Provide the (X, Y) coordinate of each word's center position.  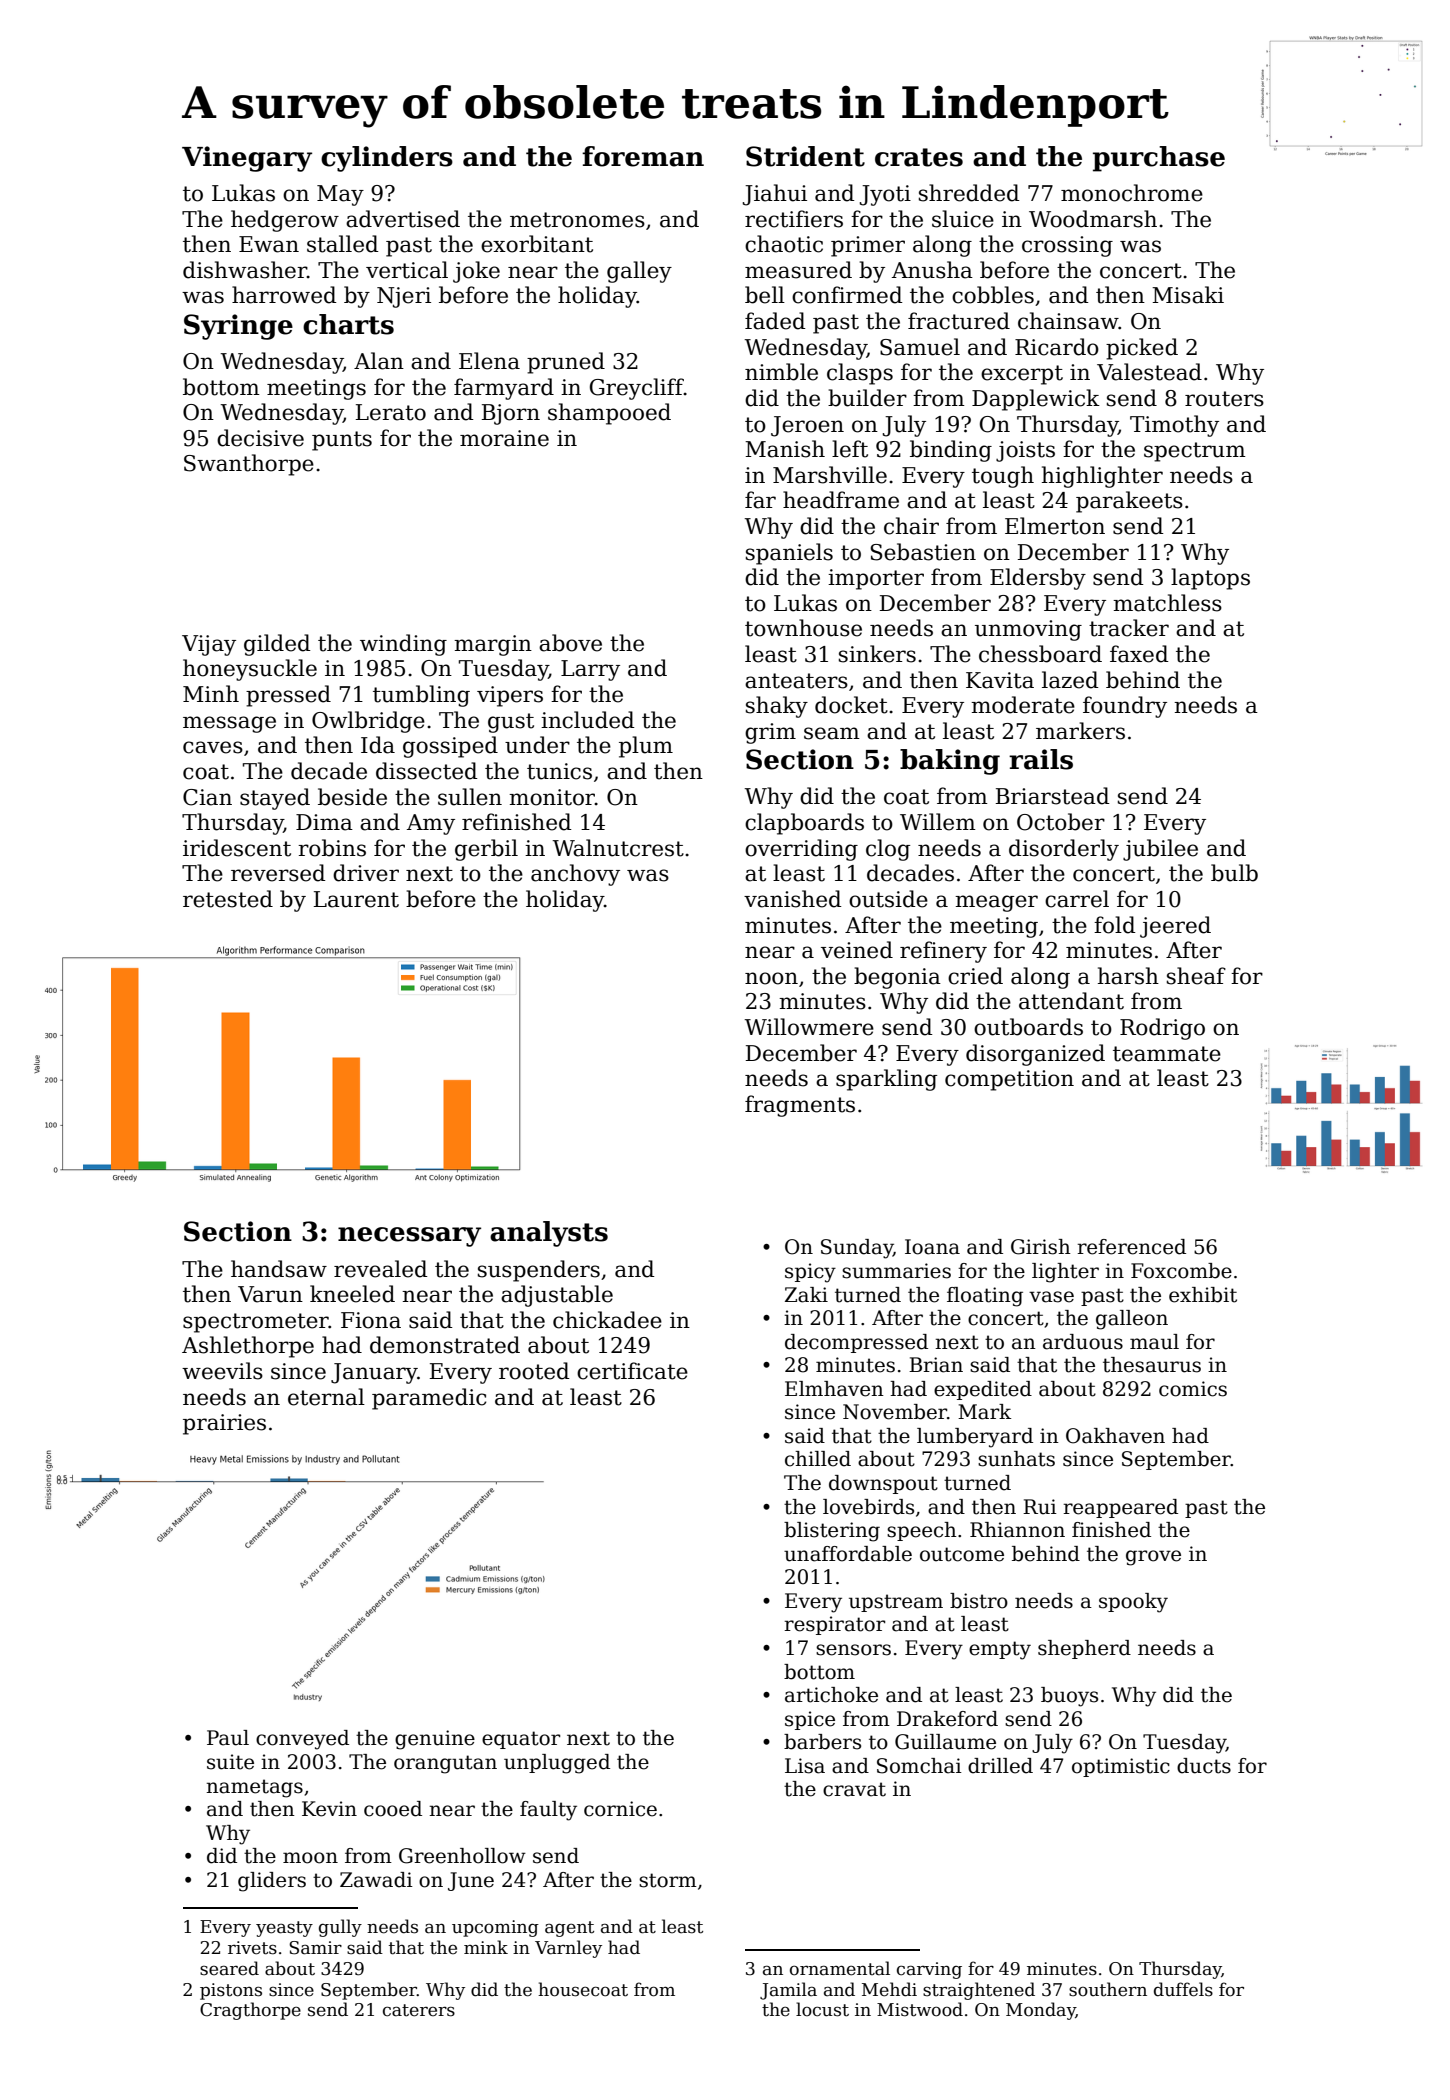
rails (1041, 759)
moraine (504, 438)
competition (1009, 1080)
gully (340, 1928)
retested (228, 899)
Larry (590, 670)
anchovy (575, 875)
